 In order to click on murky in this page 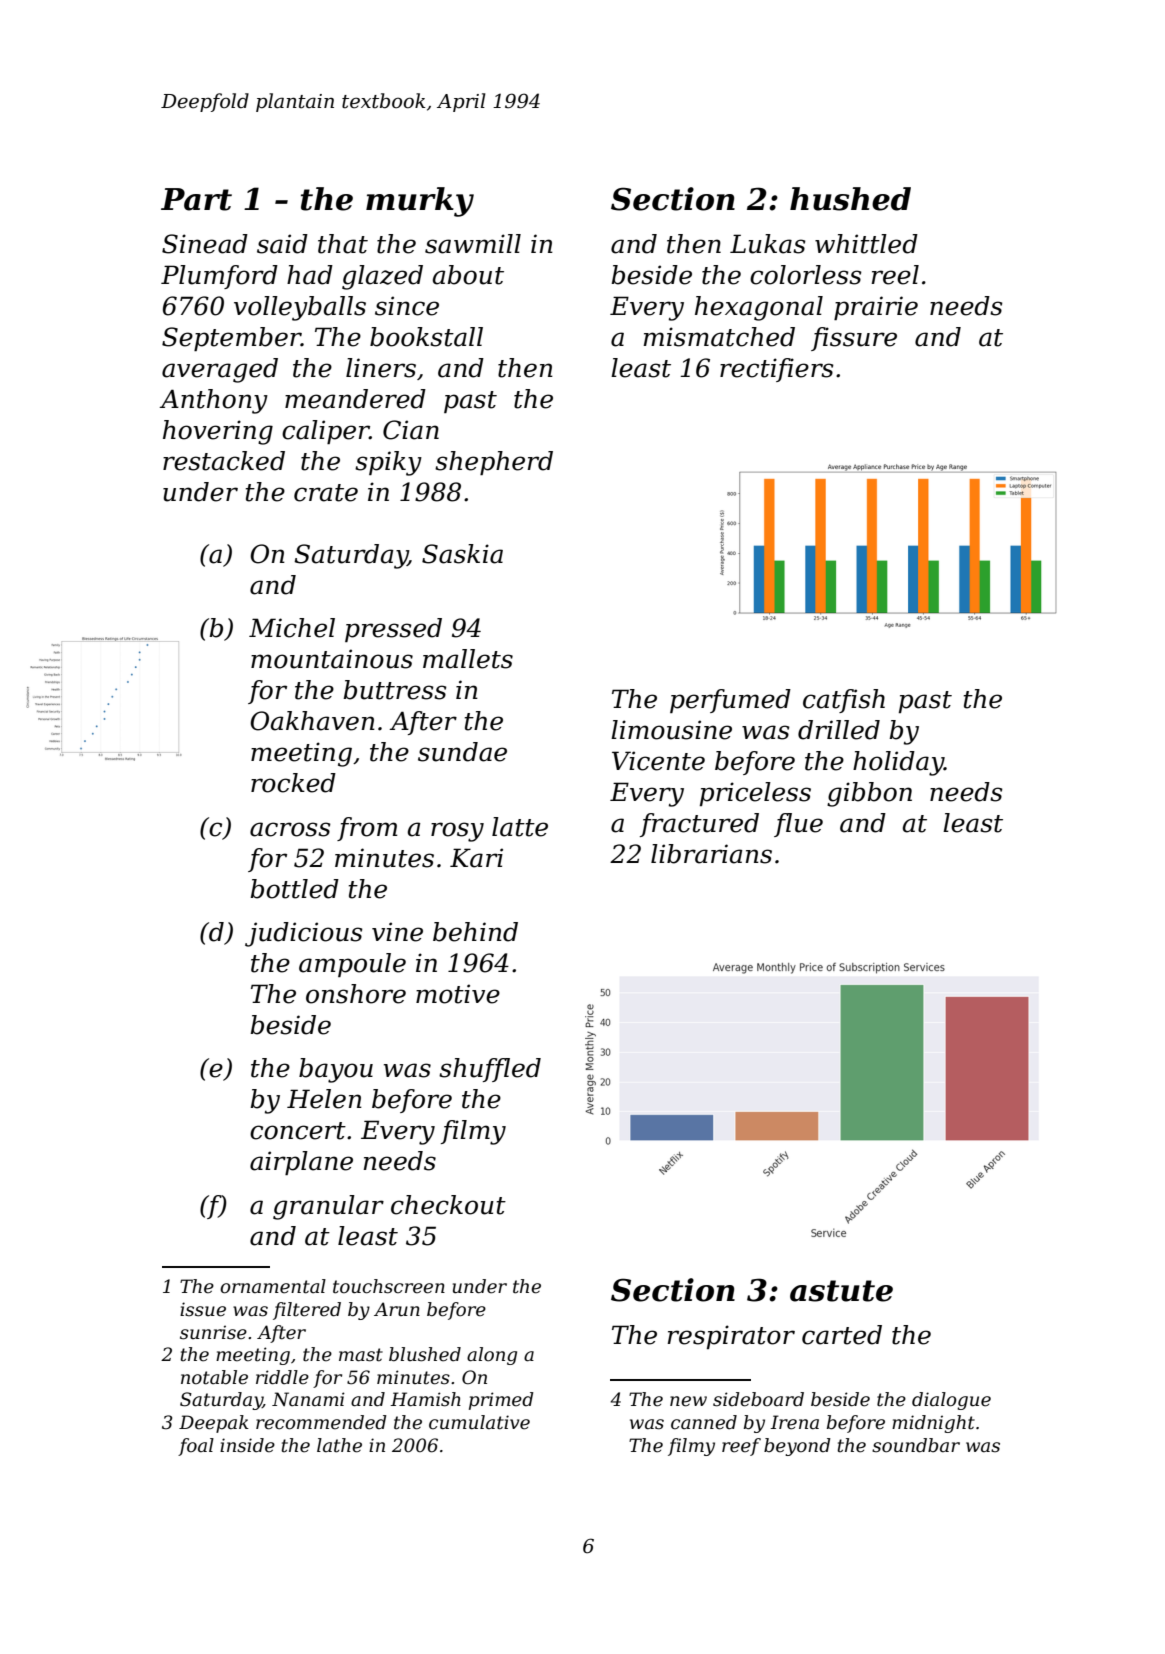, I will do `click(420, 202)`.
